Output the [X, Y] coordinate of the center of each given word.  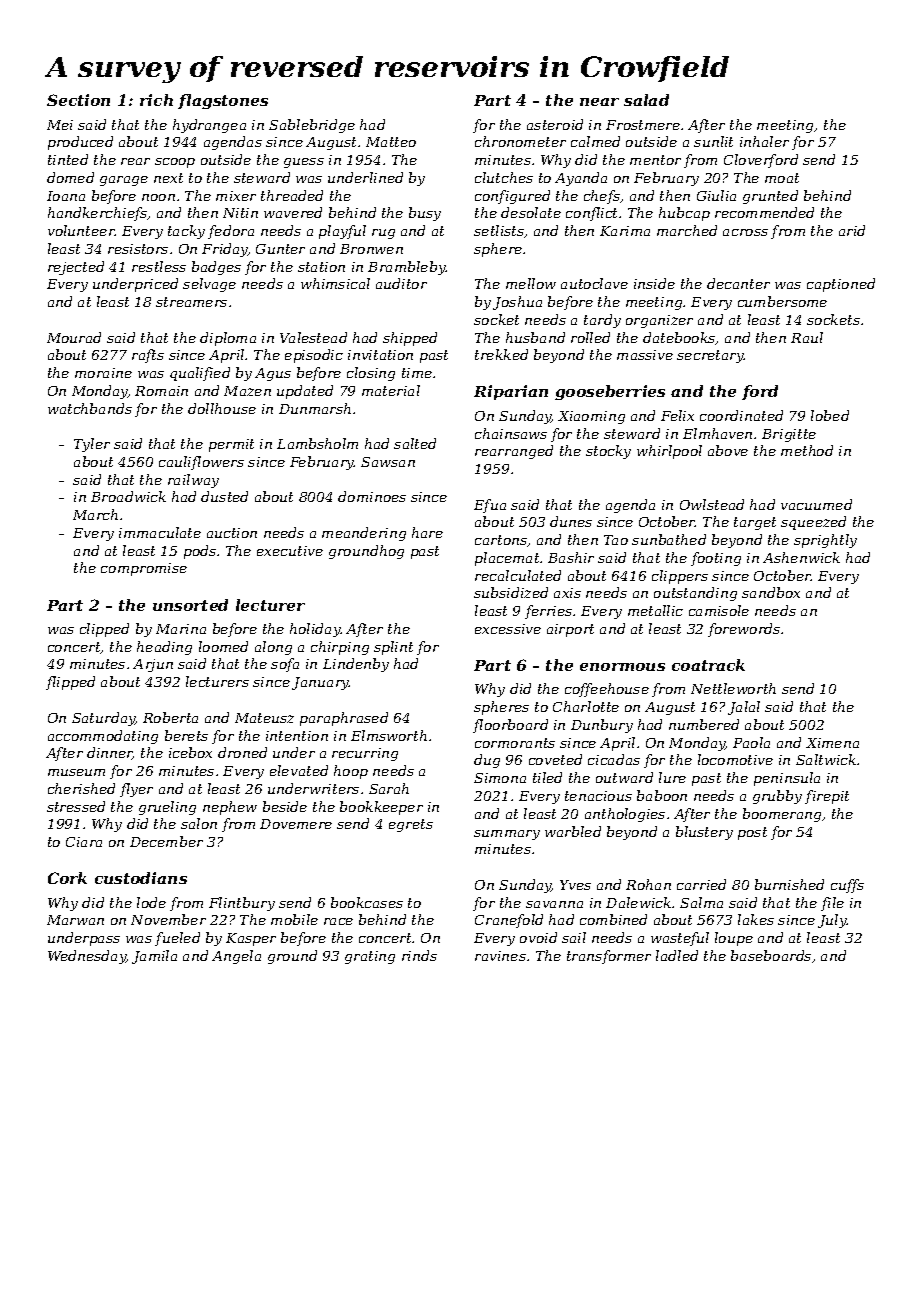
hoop [351, 772]
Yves [575, 885]
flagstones [223, 101]
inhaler [764, 141]
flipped [70, 683]
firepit [827, 797]
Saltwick [826, 759]
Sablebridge [312, 126]
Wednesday [87, 957]
